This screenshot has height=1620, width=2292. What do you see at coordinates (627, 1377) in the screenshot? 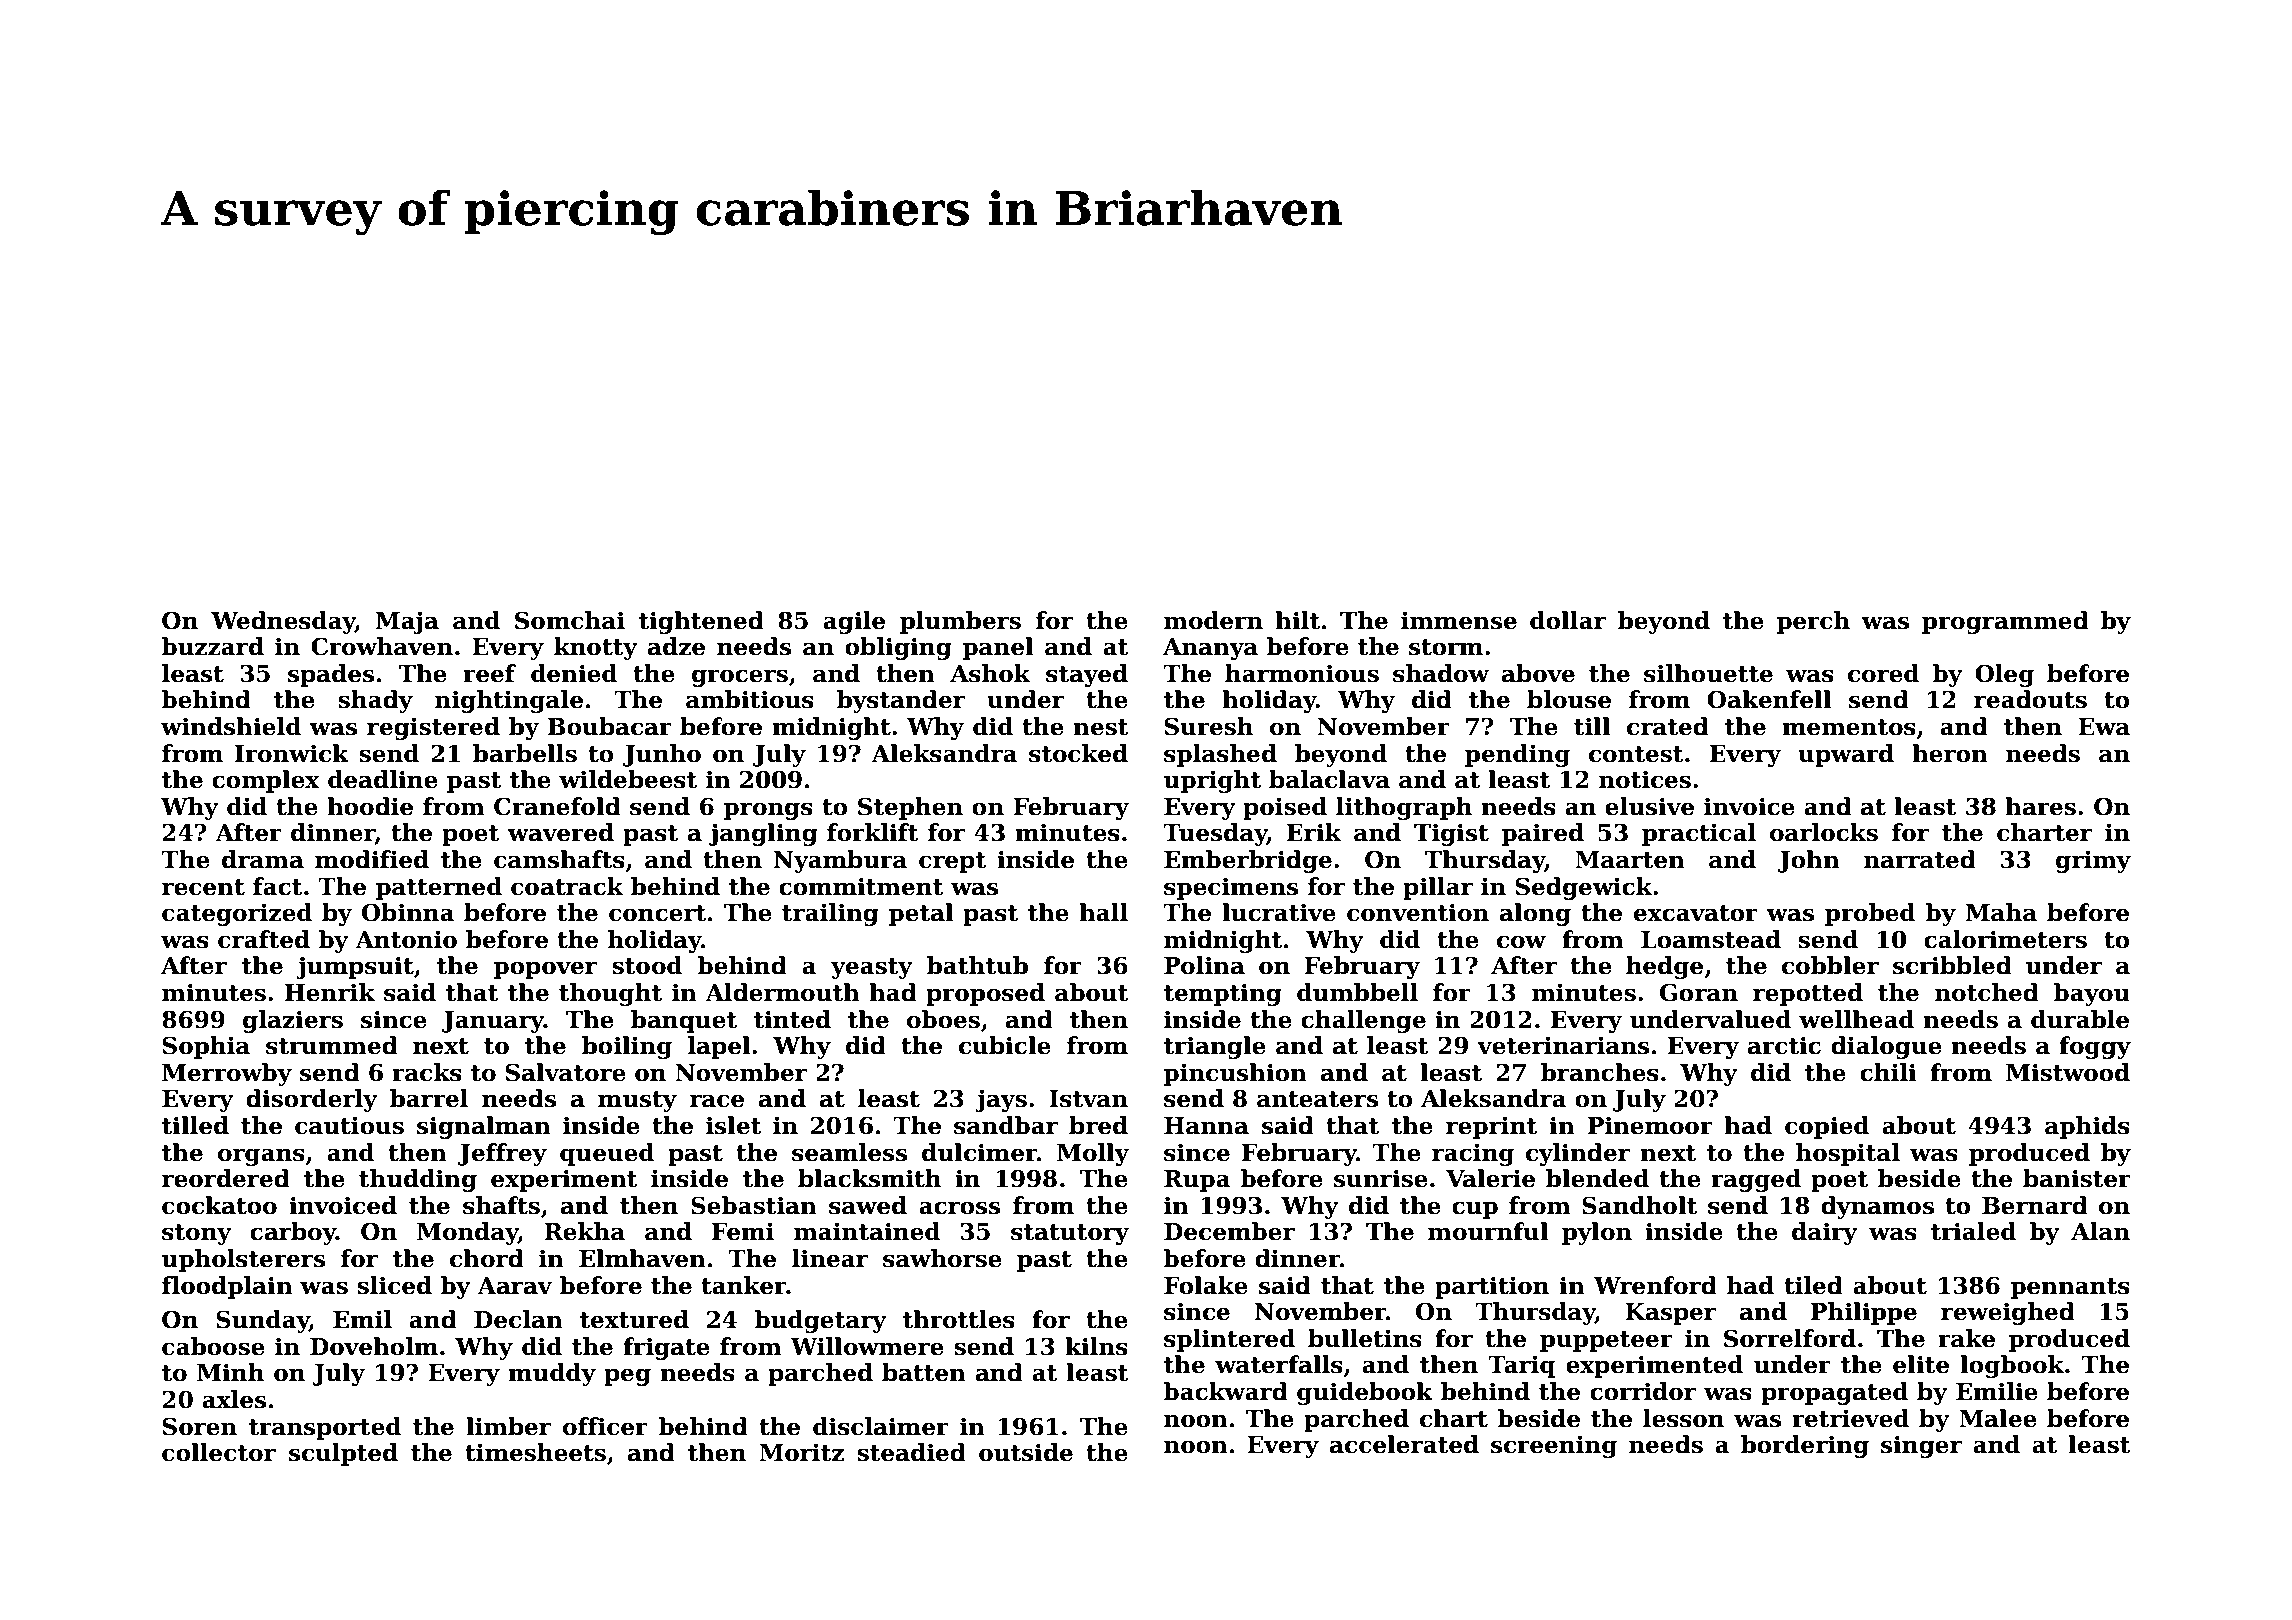
I see `peg` at bounding box center [627, 1377].
